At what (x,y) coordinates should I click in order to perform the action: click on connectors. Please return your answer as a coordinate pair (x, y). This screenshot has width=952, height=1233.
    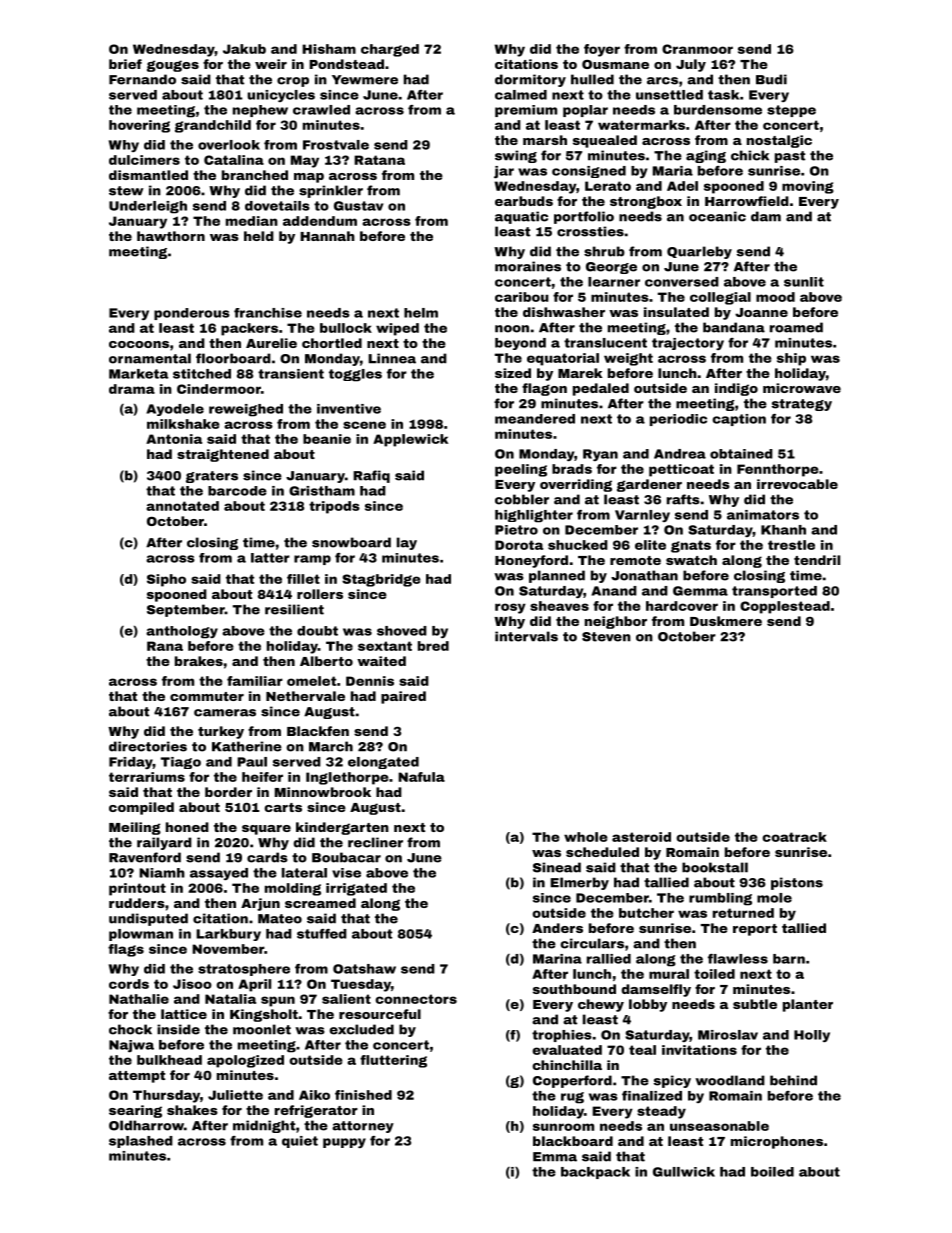
    Looking at the image, I should click on (416, 999).
